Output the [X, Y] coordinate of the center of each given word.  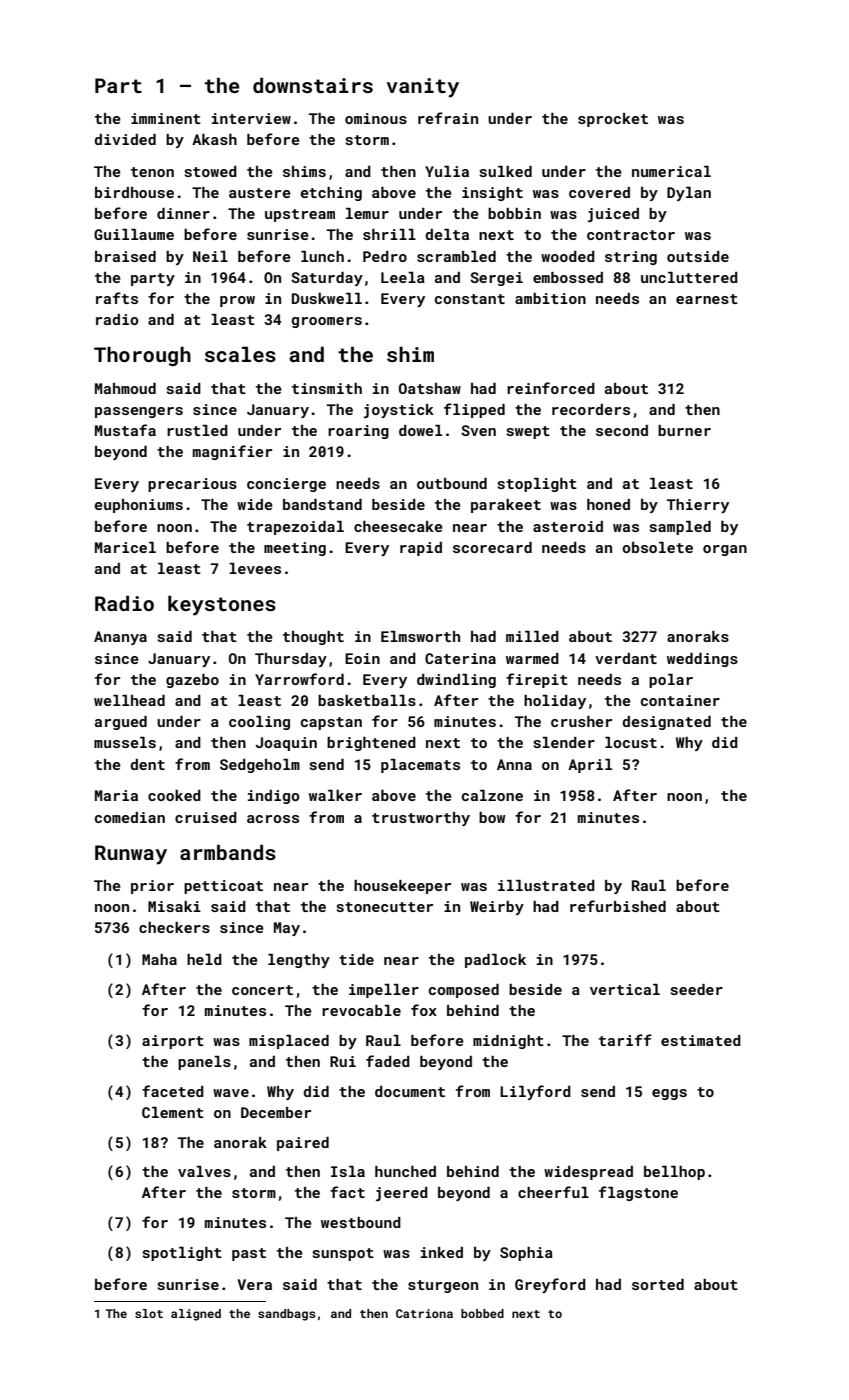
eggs [669, 1094]
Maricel [125, 547]
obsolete [657, 547]
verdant [626, 658]
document [410, 1091]
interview [251, 118]
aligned [196, 1315]
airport [173, 1042]
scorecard [492, 547]
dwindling [456, 681]
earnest [707, 299]
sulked [505, 171]
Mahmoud [125, 388]
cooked [174, 795]
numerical [671, 171]
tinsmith [327, 388]
